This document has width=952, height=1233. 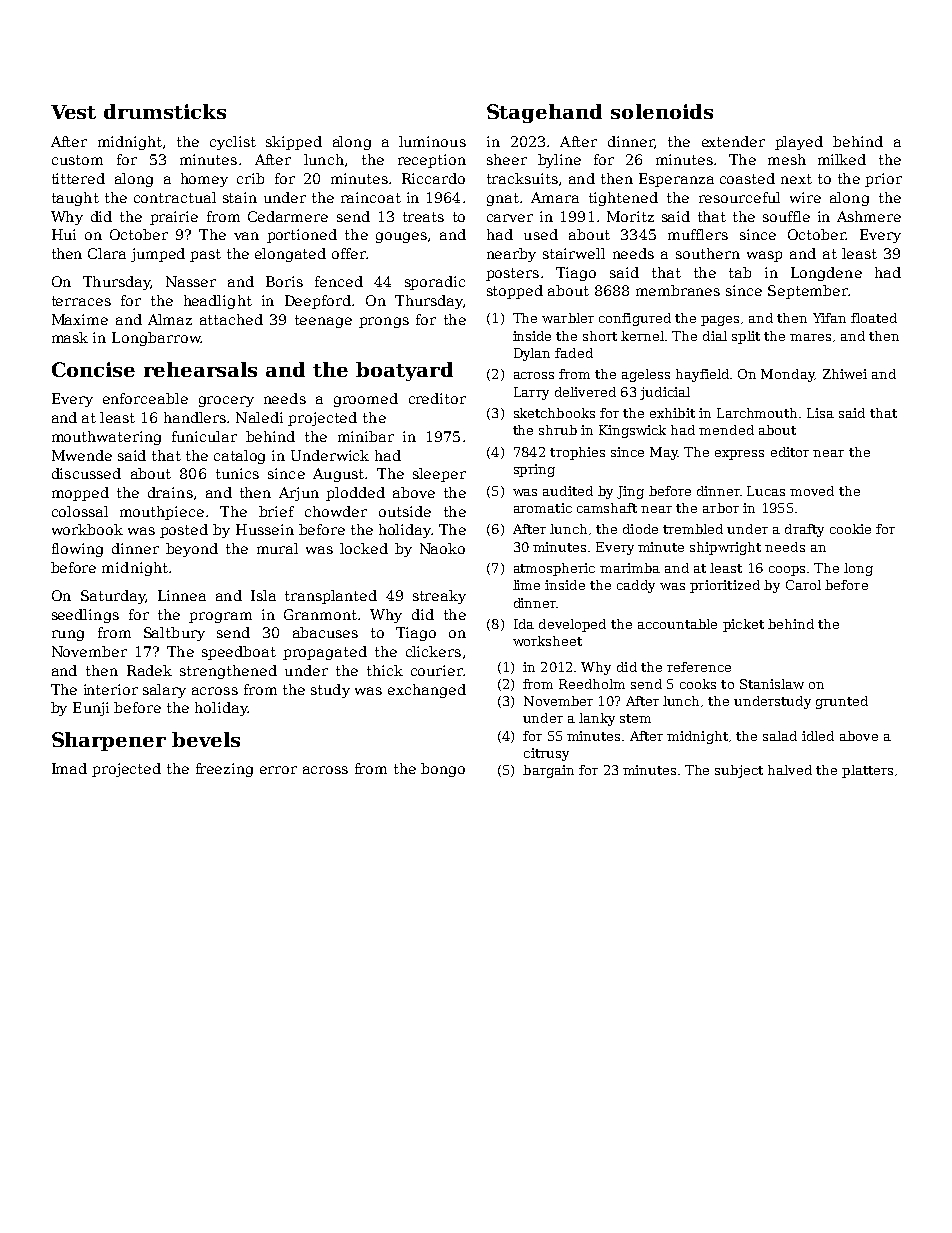 What do you see at coordinates (799, 143) in the document?
I see `played` at bounding box center [799, 143].
